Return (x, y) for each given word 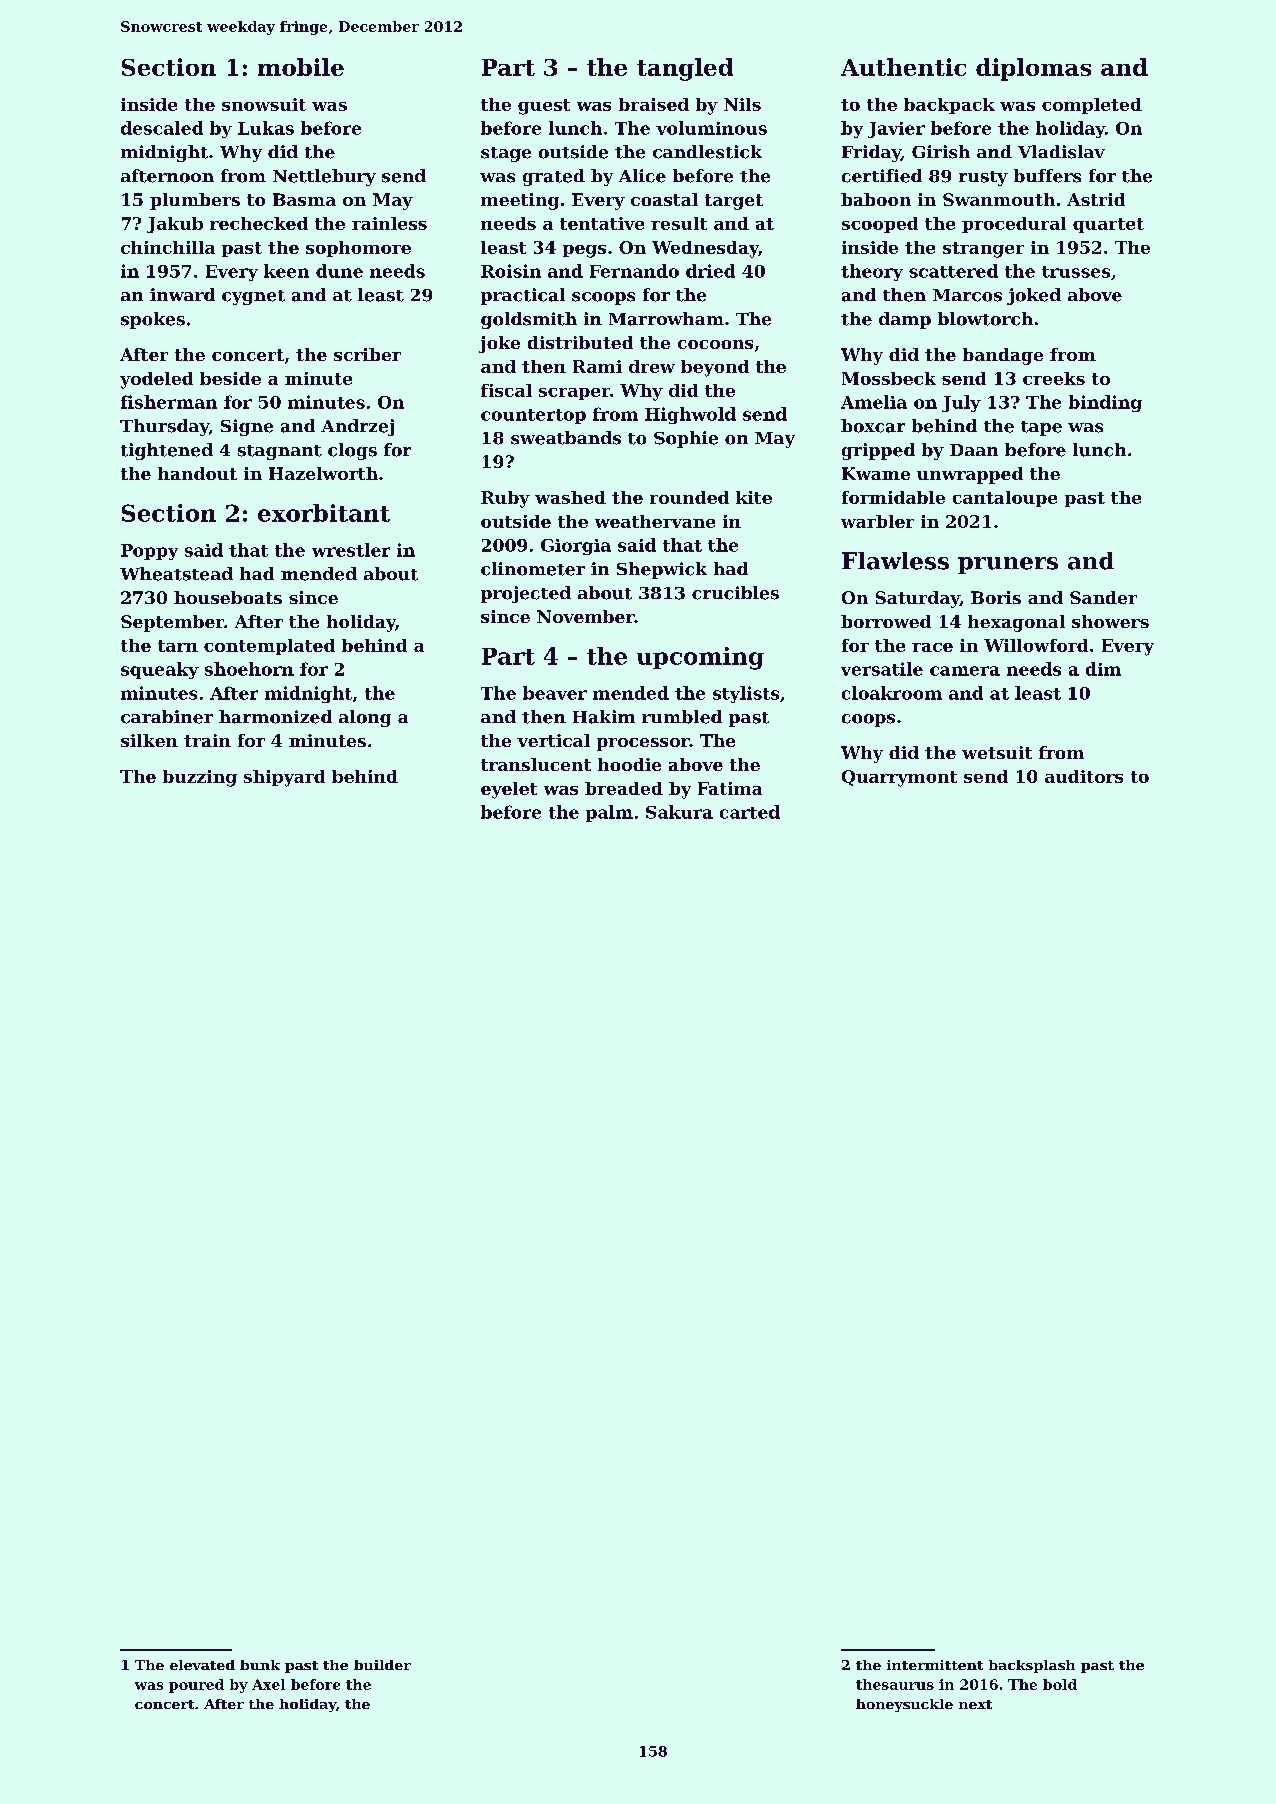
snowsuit (264, 104)
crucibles (735, 593)
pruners (1008, 565)
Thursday (164, 427)
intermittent (935, 1665)
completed (1092, 106)
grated (554, 177)
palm (609, 813)
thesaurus (895, 1684)
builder (382, 1665)
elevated (202, 1665)
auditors (1084, 776)
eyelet (509, 790)
